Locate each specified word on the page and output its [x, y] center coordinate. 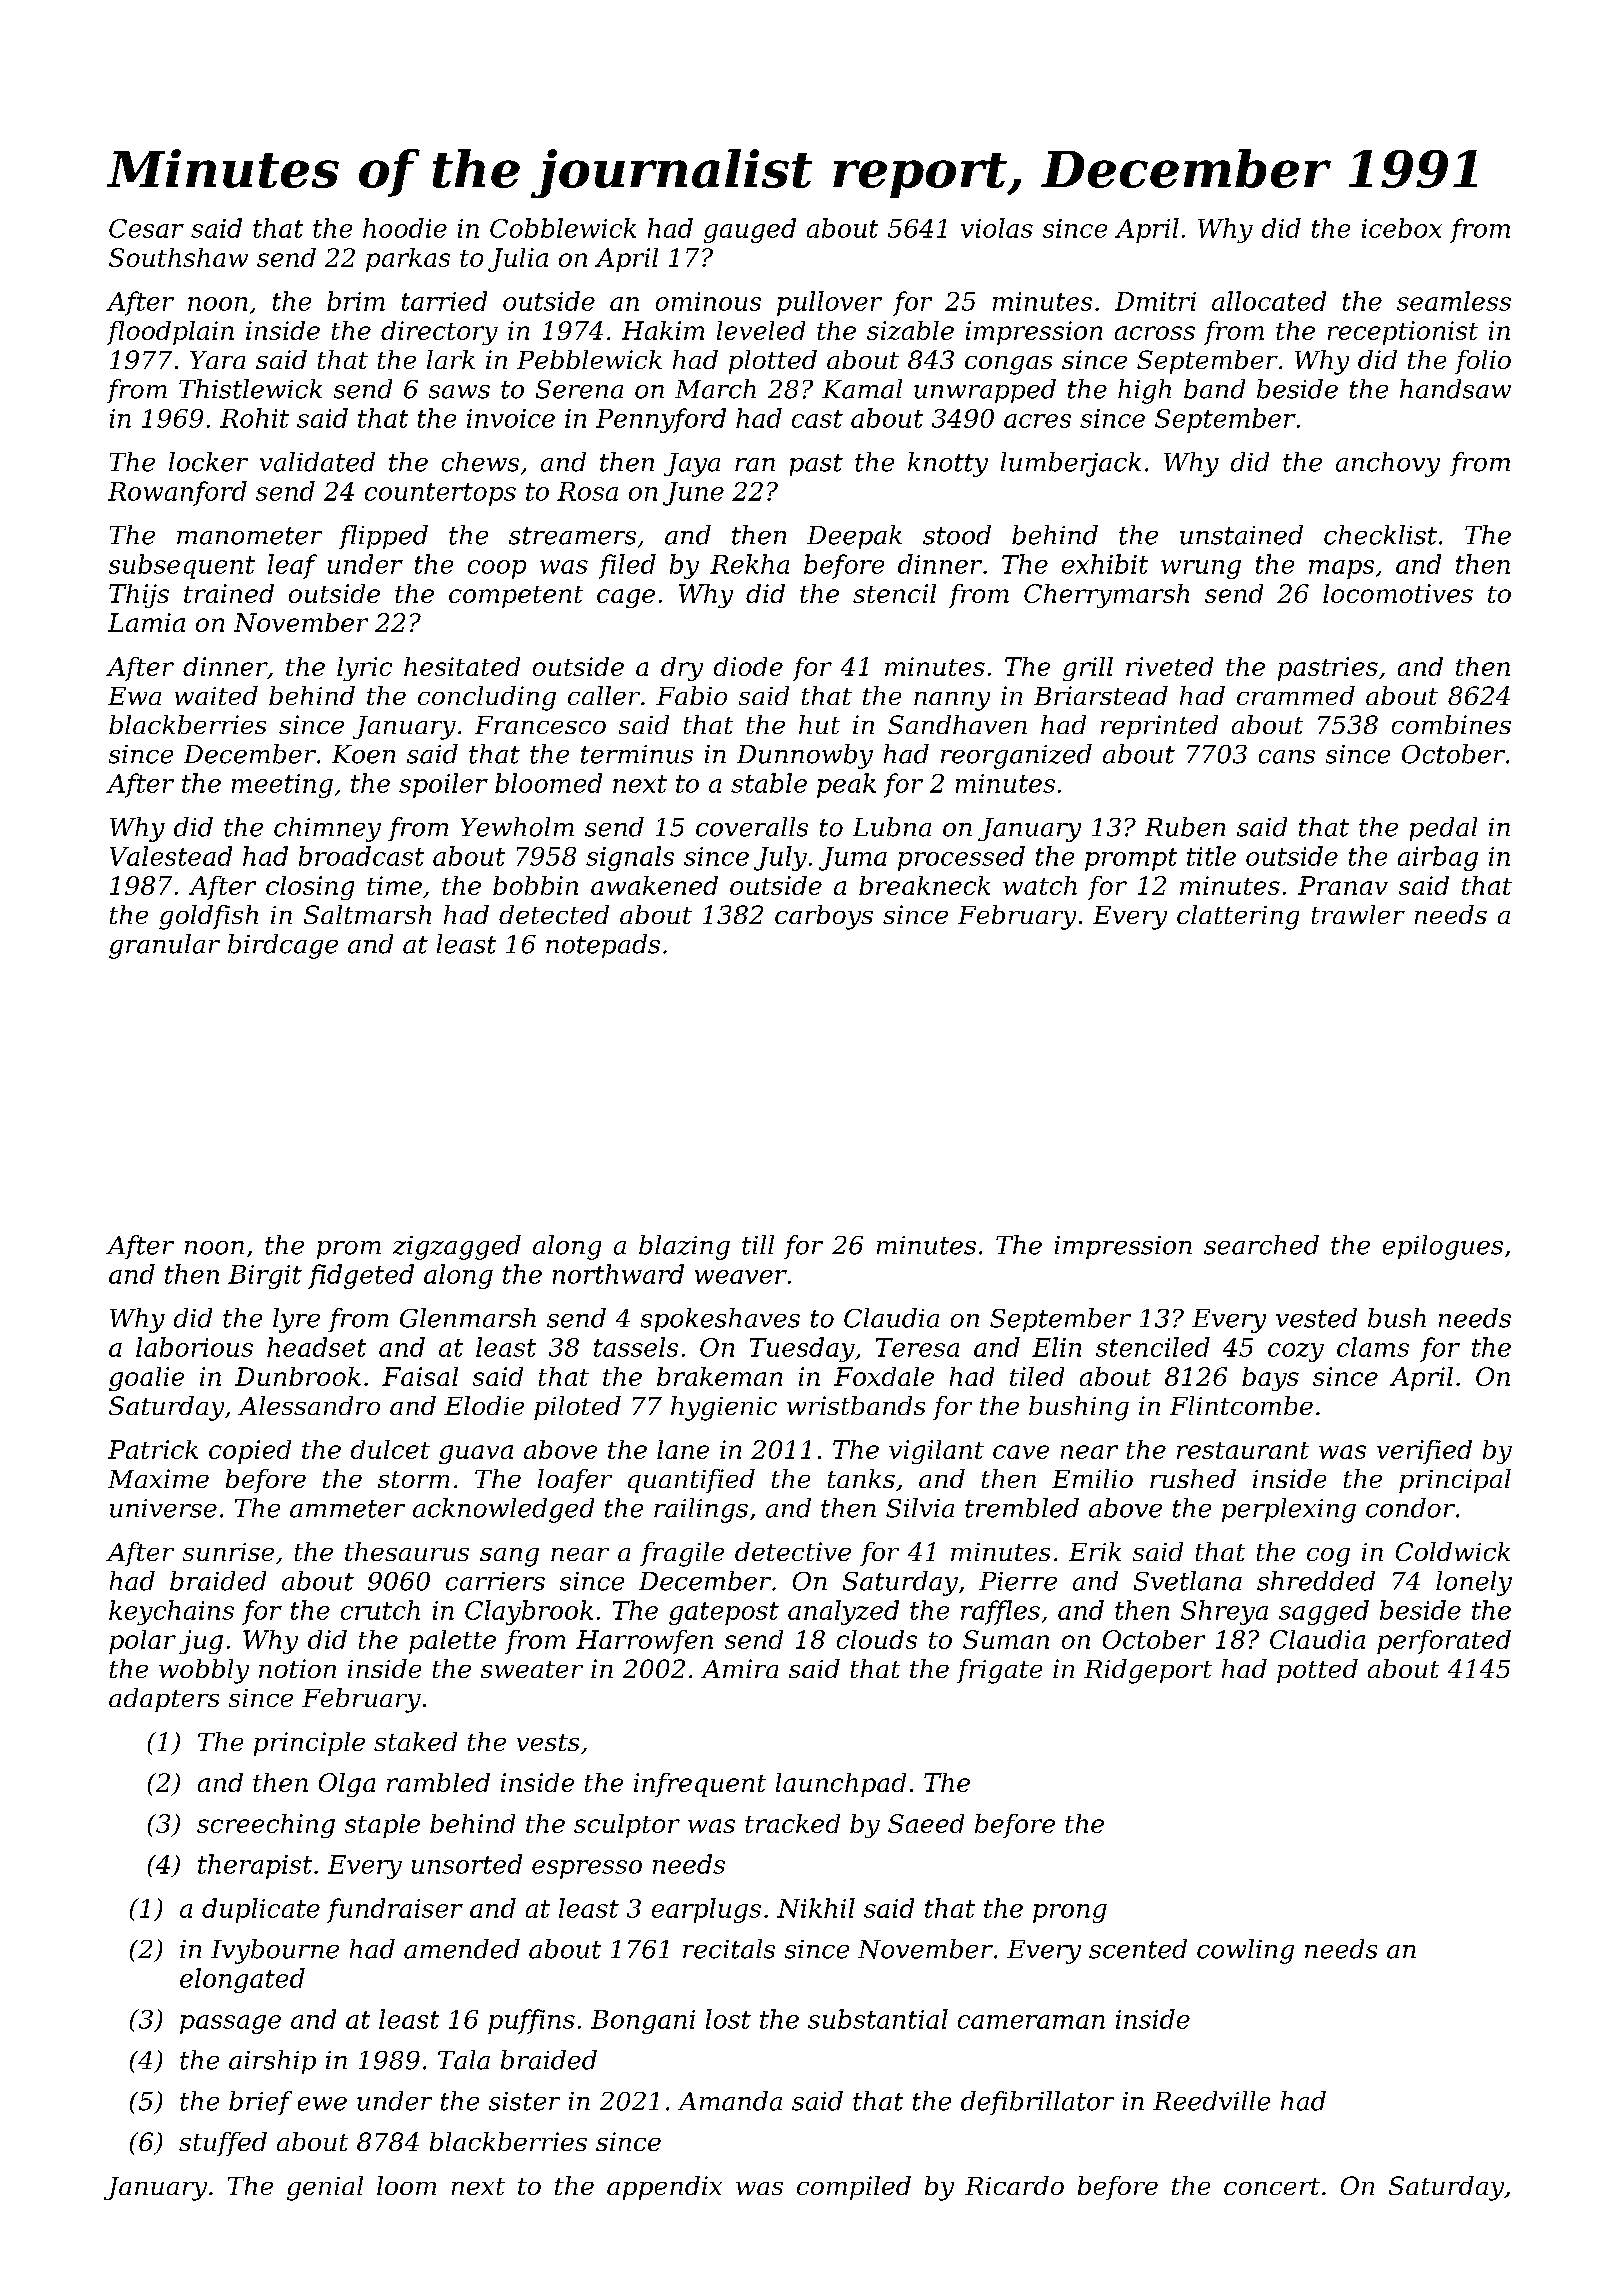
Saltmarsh [367, 914]
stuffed [223, 2144]
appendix [664, 2188]
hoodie [405, 228]
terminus [637, 754]
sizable [910, 330]
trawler [1358, 914]
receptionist [1403, 333]
